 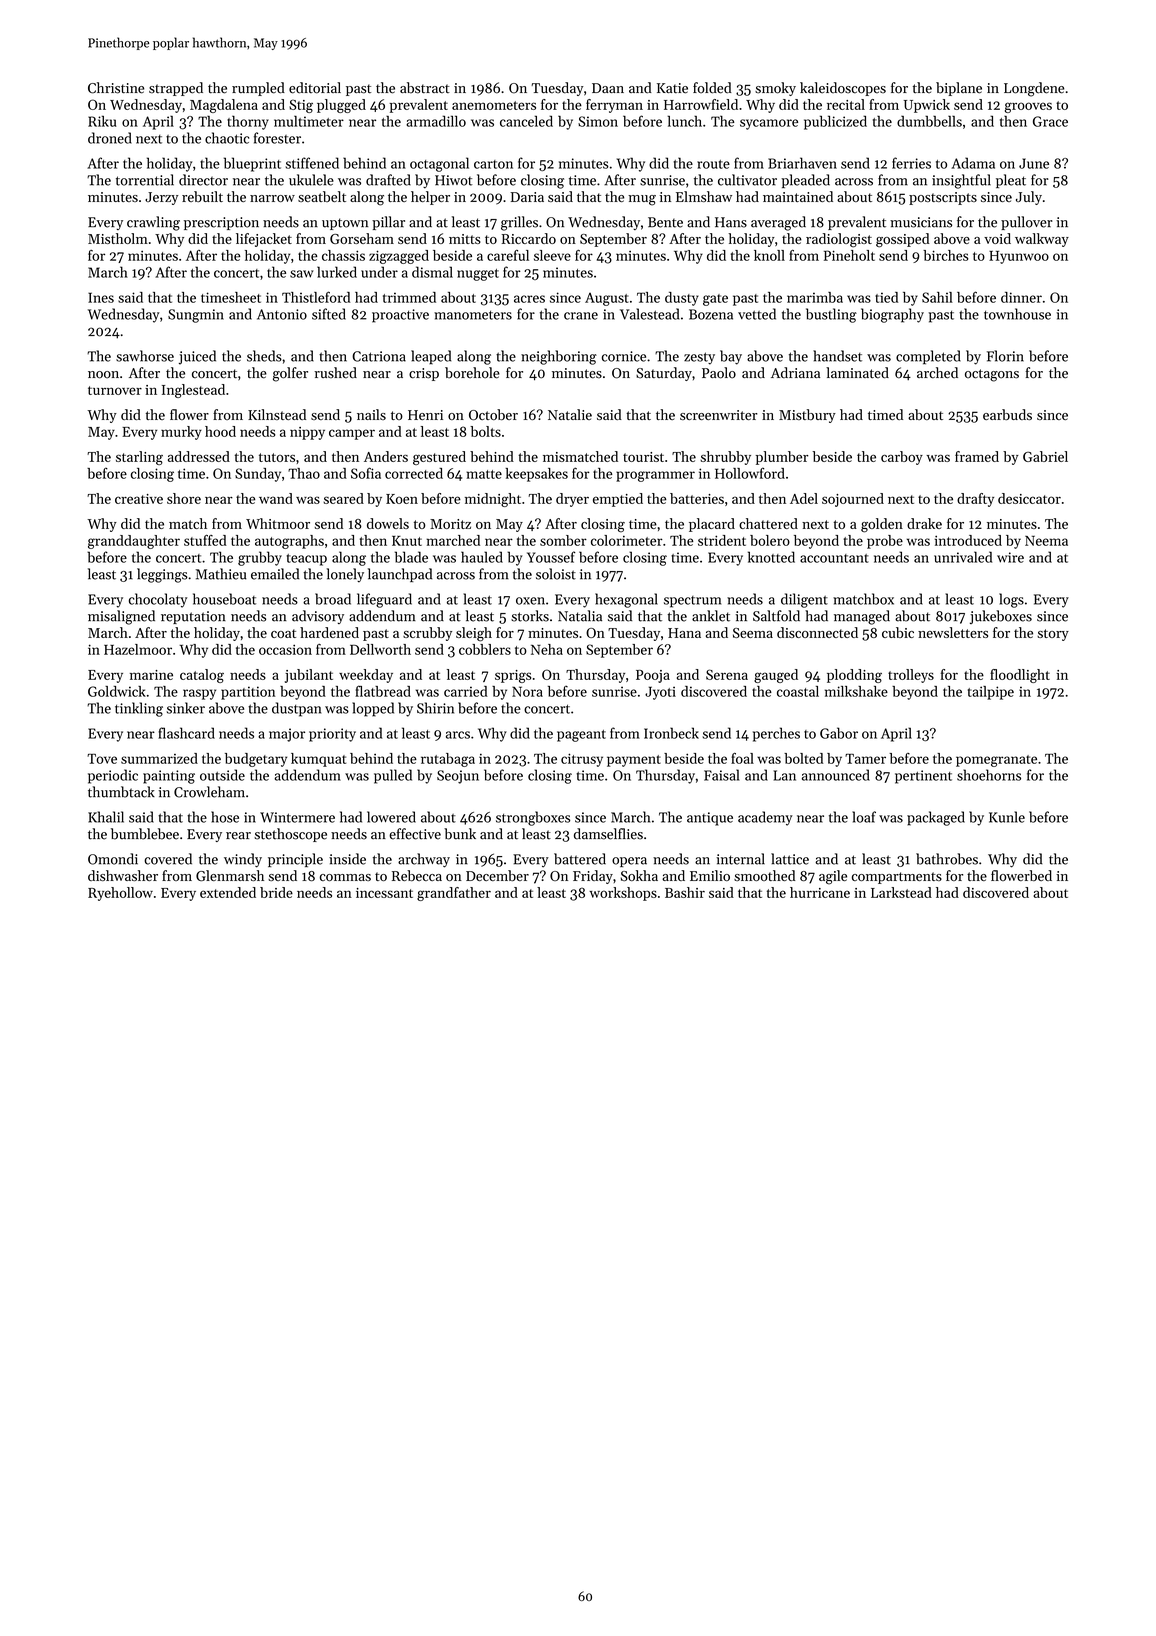 I want to click on scrubby, so click(x=427, y=634).
